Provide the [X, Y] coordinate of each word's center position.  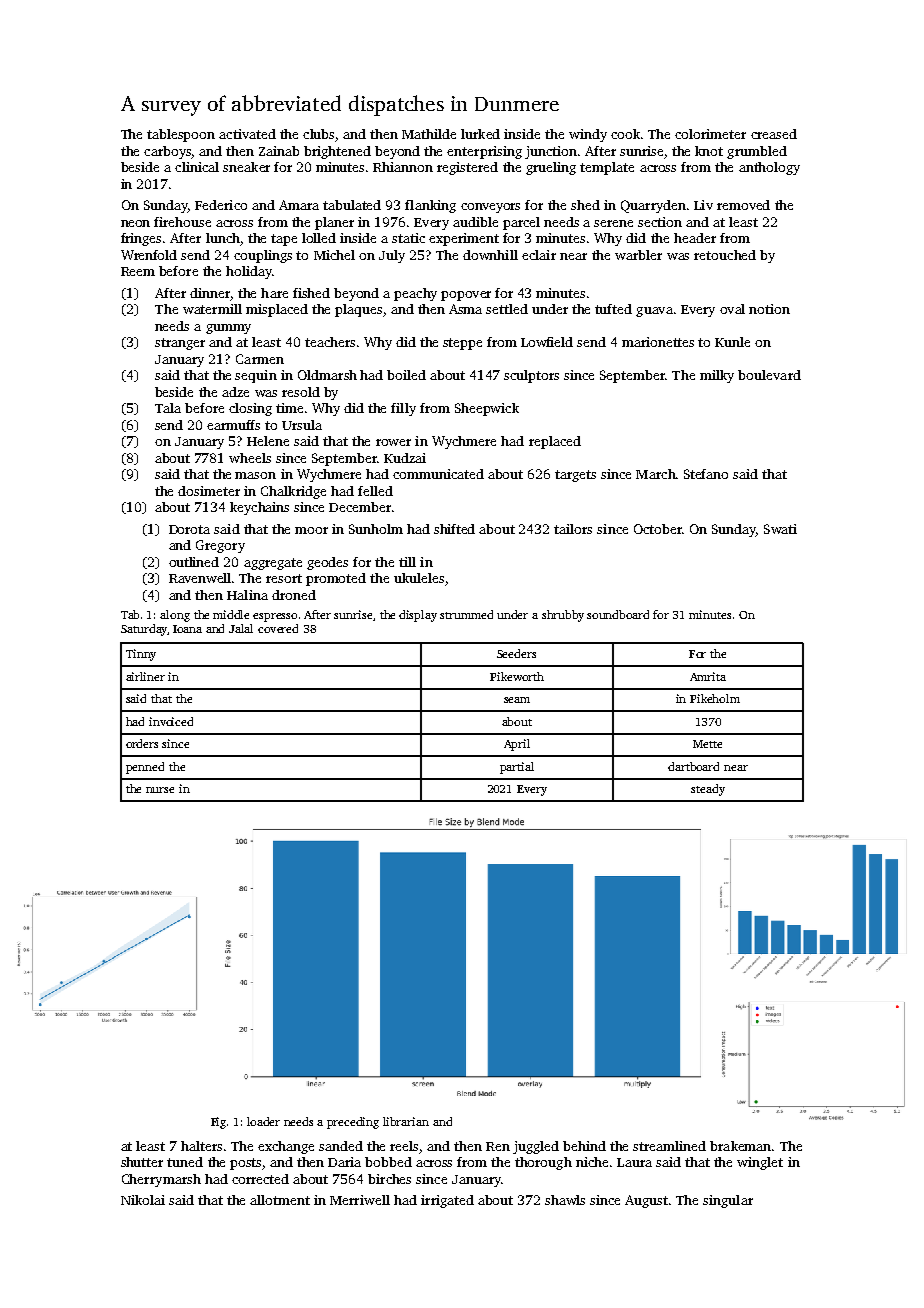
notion [769, 309]
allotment [280, 1200]
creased [774, 134]
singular [728, 1201]
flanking [430, 206]
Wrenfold [149, 255]
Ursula [302, 425]
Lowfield [547, 342]
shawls [565, 1200]
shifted [454, 529]
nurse [160, 790]
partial [517, 768]
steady [708, 790]
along [175, 616]
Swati [780, 529]
